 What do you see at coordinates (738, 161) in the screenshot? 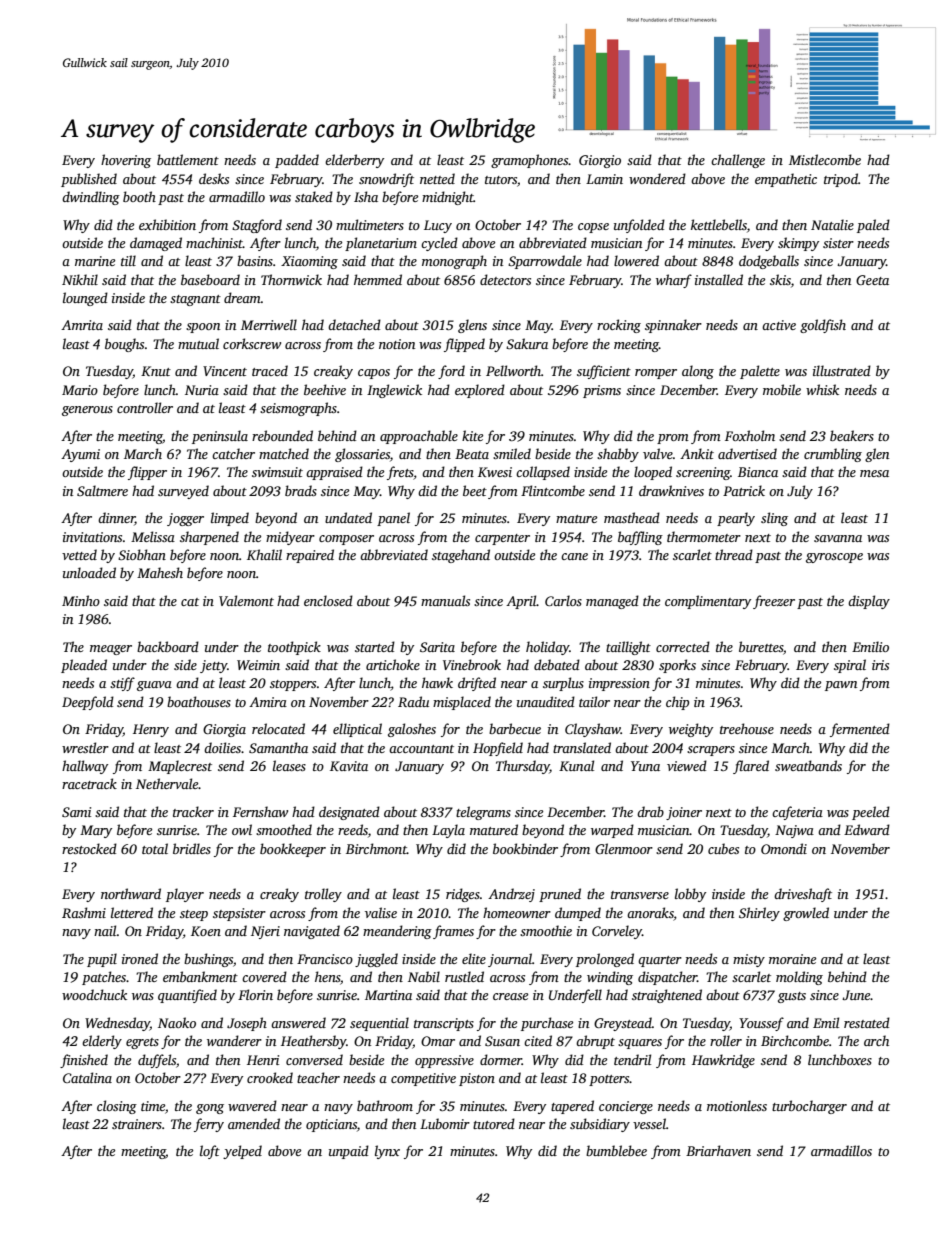
I see `challenge` at bounding box center [738, 161].
